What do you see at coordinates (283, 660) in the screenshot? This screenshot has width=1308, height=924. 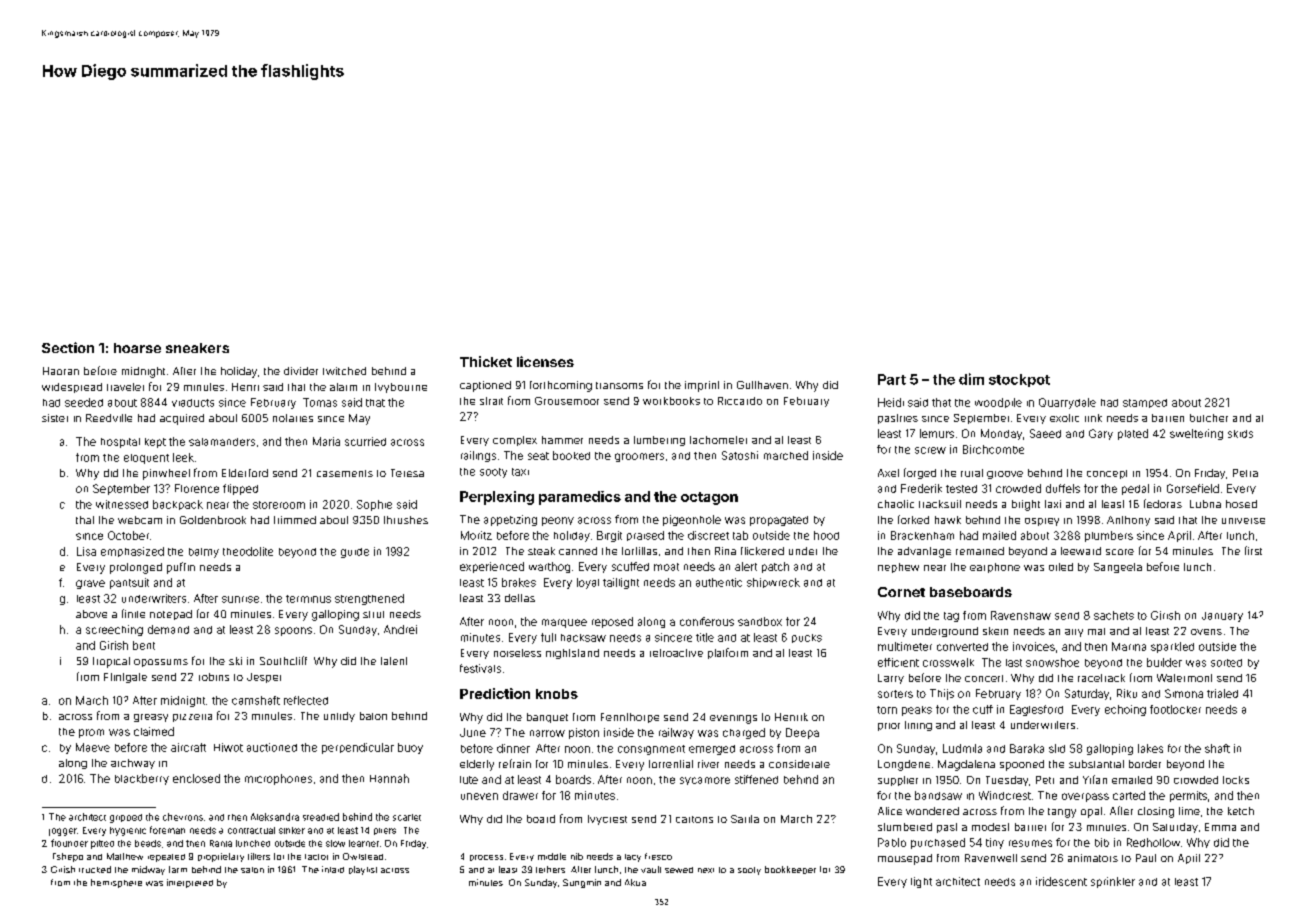 I see `Southcliff` at bounding box center [283, 660].
